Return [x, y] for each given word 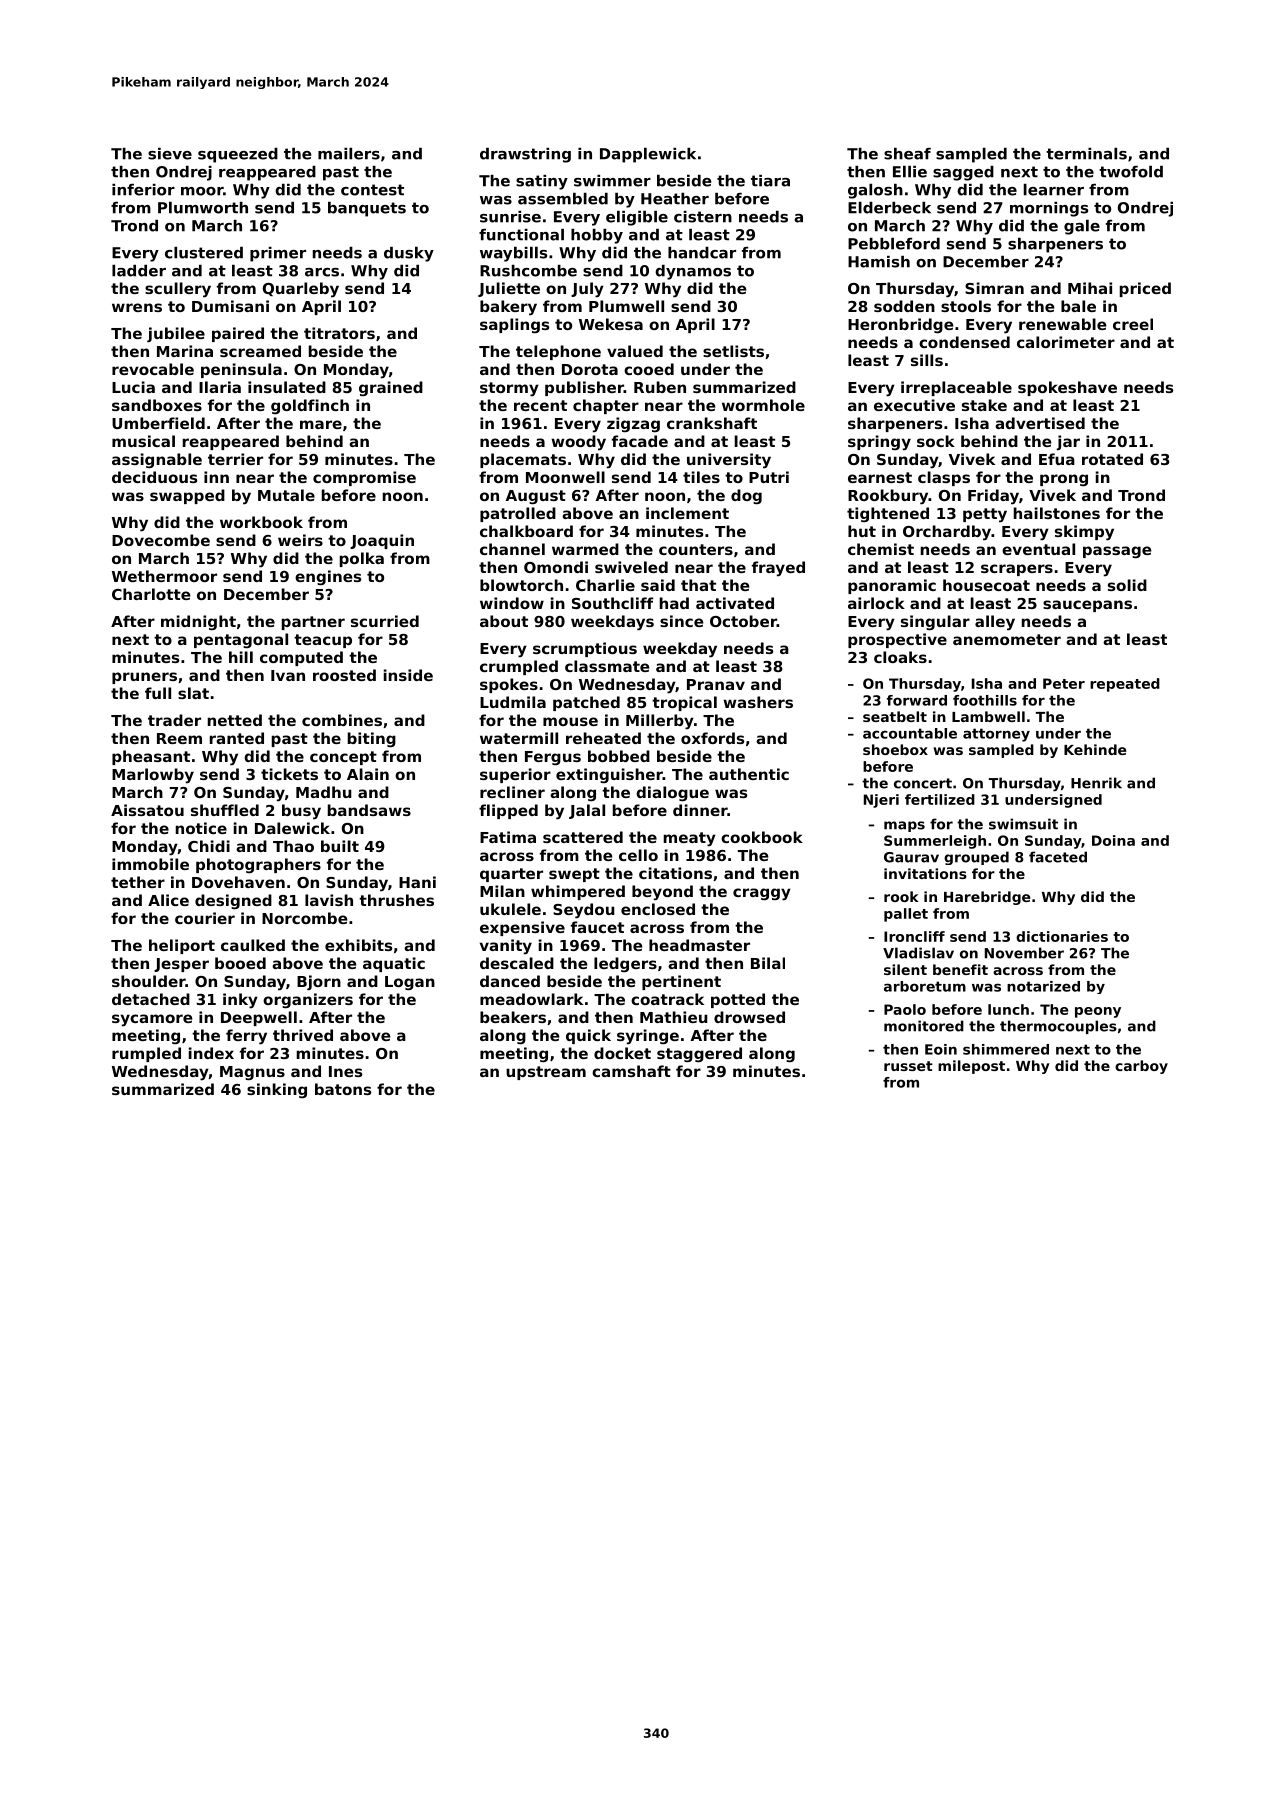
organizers [308, 1000]
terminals [1086, 154]
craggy [762, 894]
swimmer [612, 181]
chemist [881, 549]
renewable [1063, 324]
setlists [733, 351]
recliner [512, 792]
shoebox [895, 749]
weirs [300, 540]
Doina [1113, 840]
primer [278, 254]
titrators [339, 333]
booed [240, 963]
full [158, 693]
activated [735, 603]
